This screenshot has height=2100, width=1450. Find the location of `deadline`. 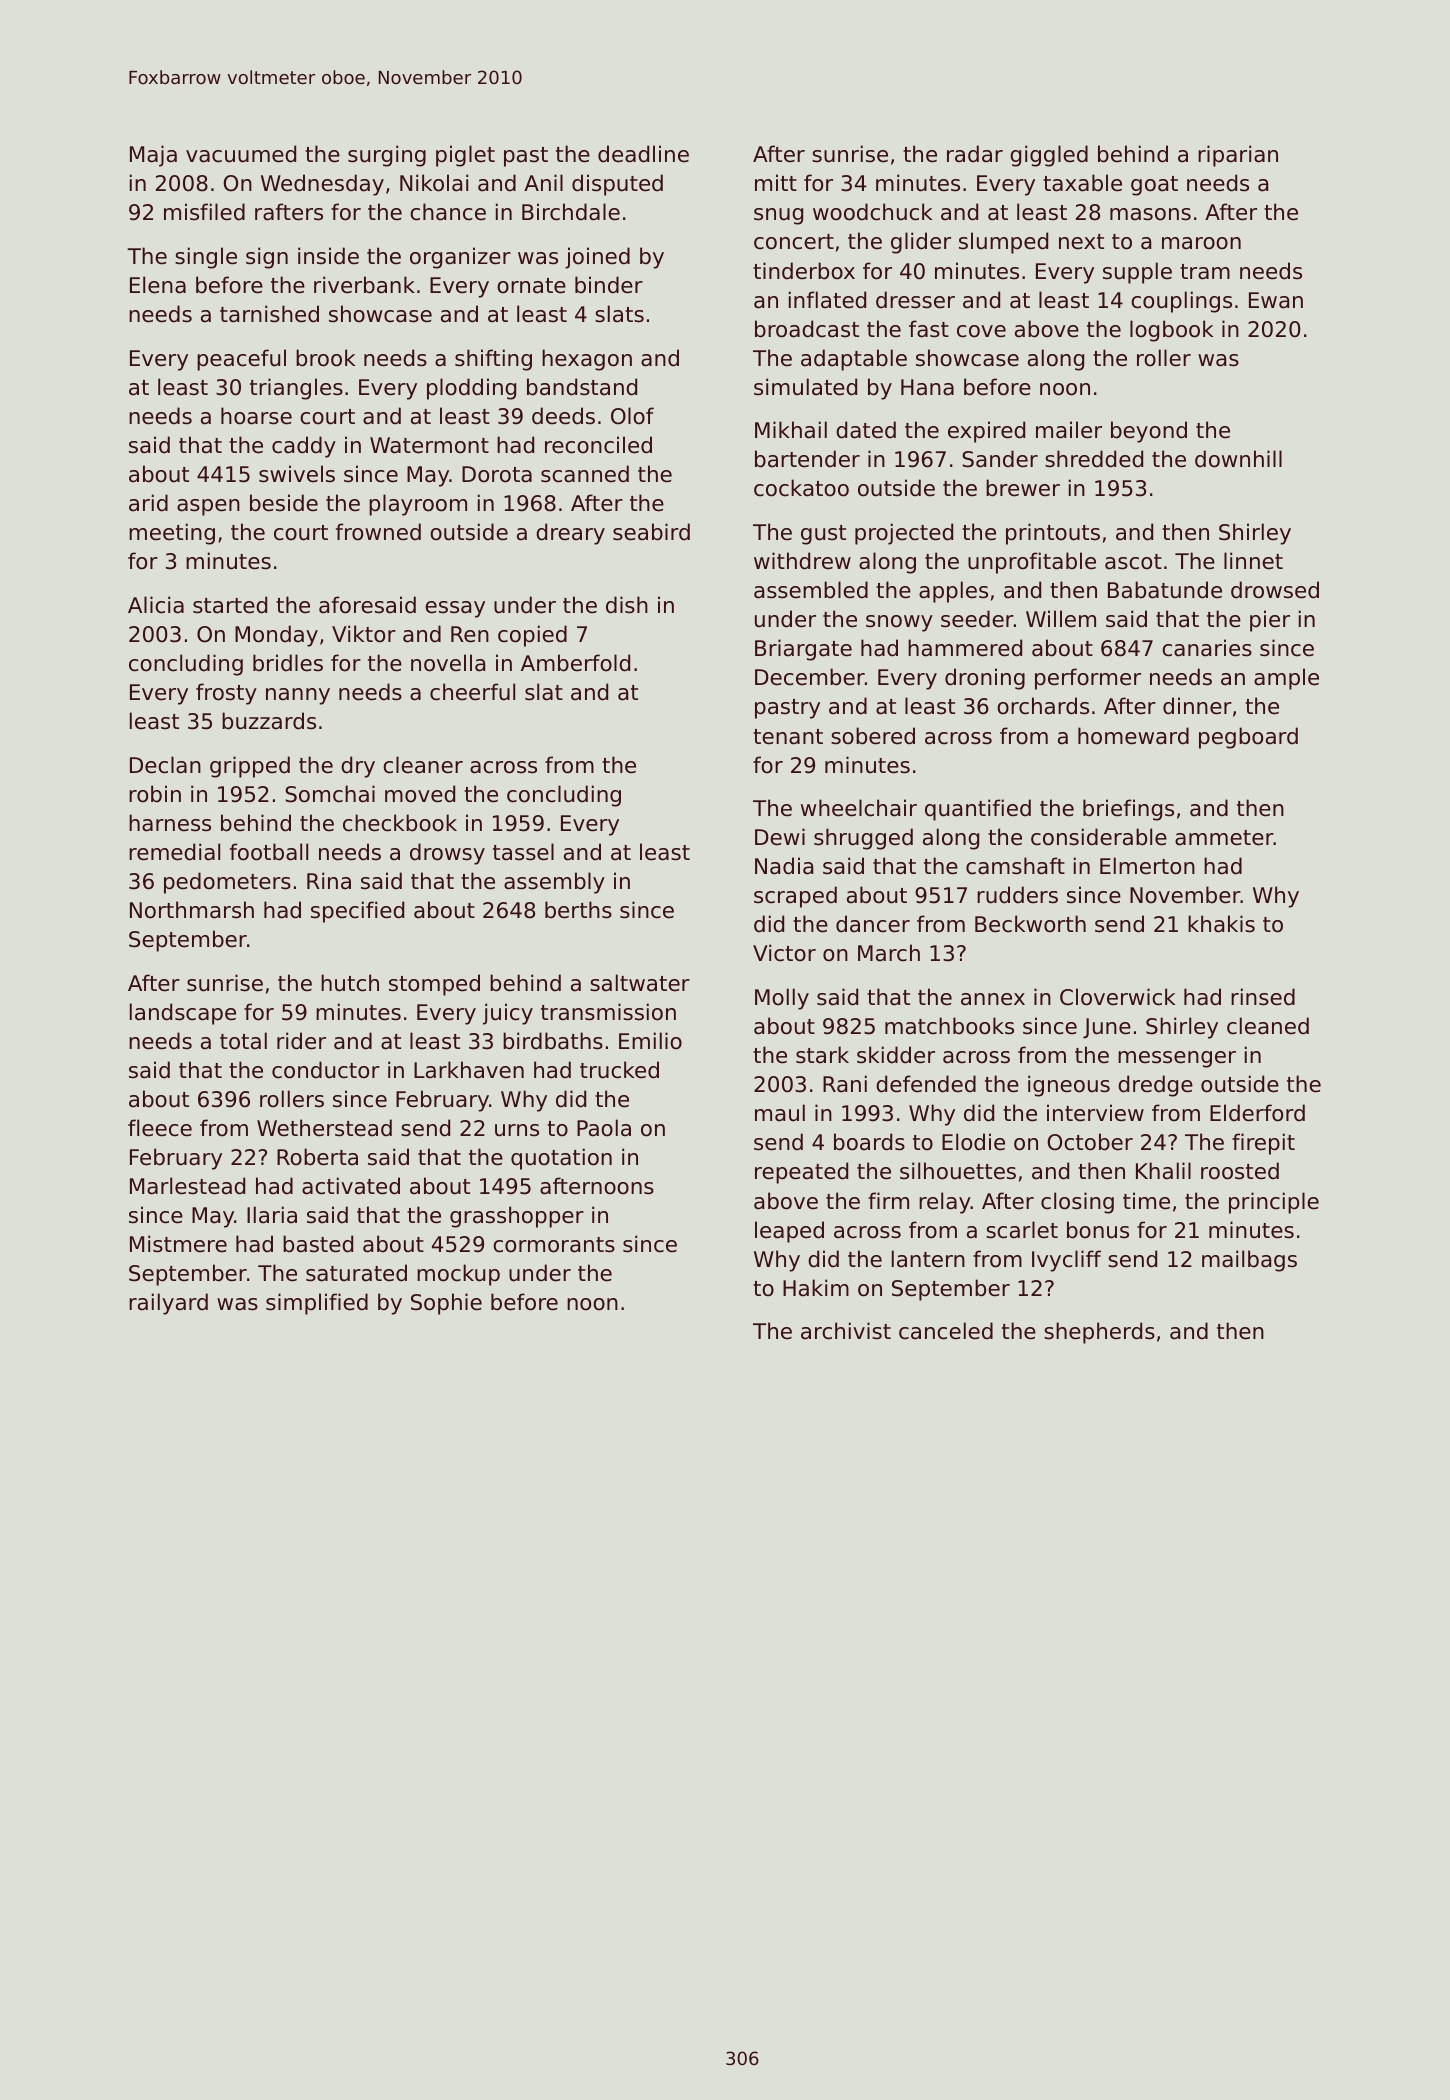

deadline is located at coordinates (643, 154).
